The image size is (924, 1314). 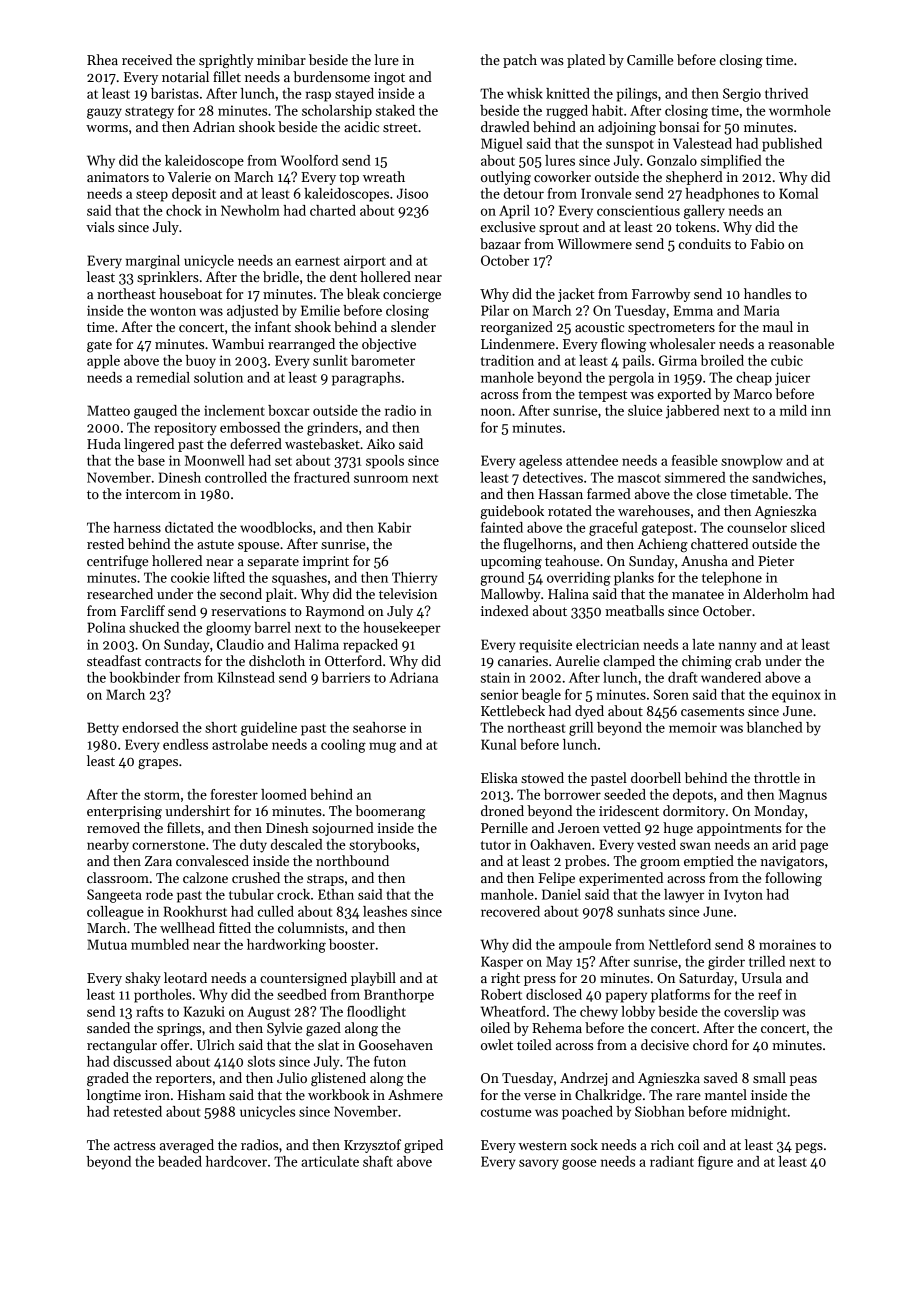 I want to click on sliced, so click(x=808, y=527).
